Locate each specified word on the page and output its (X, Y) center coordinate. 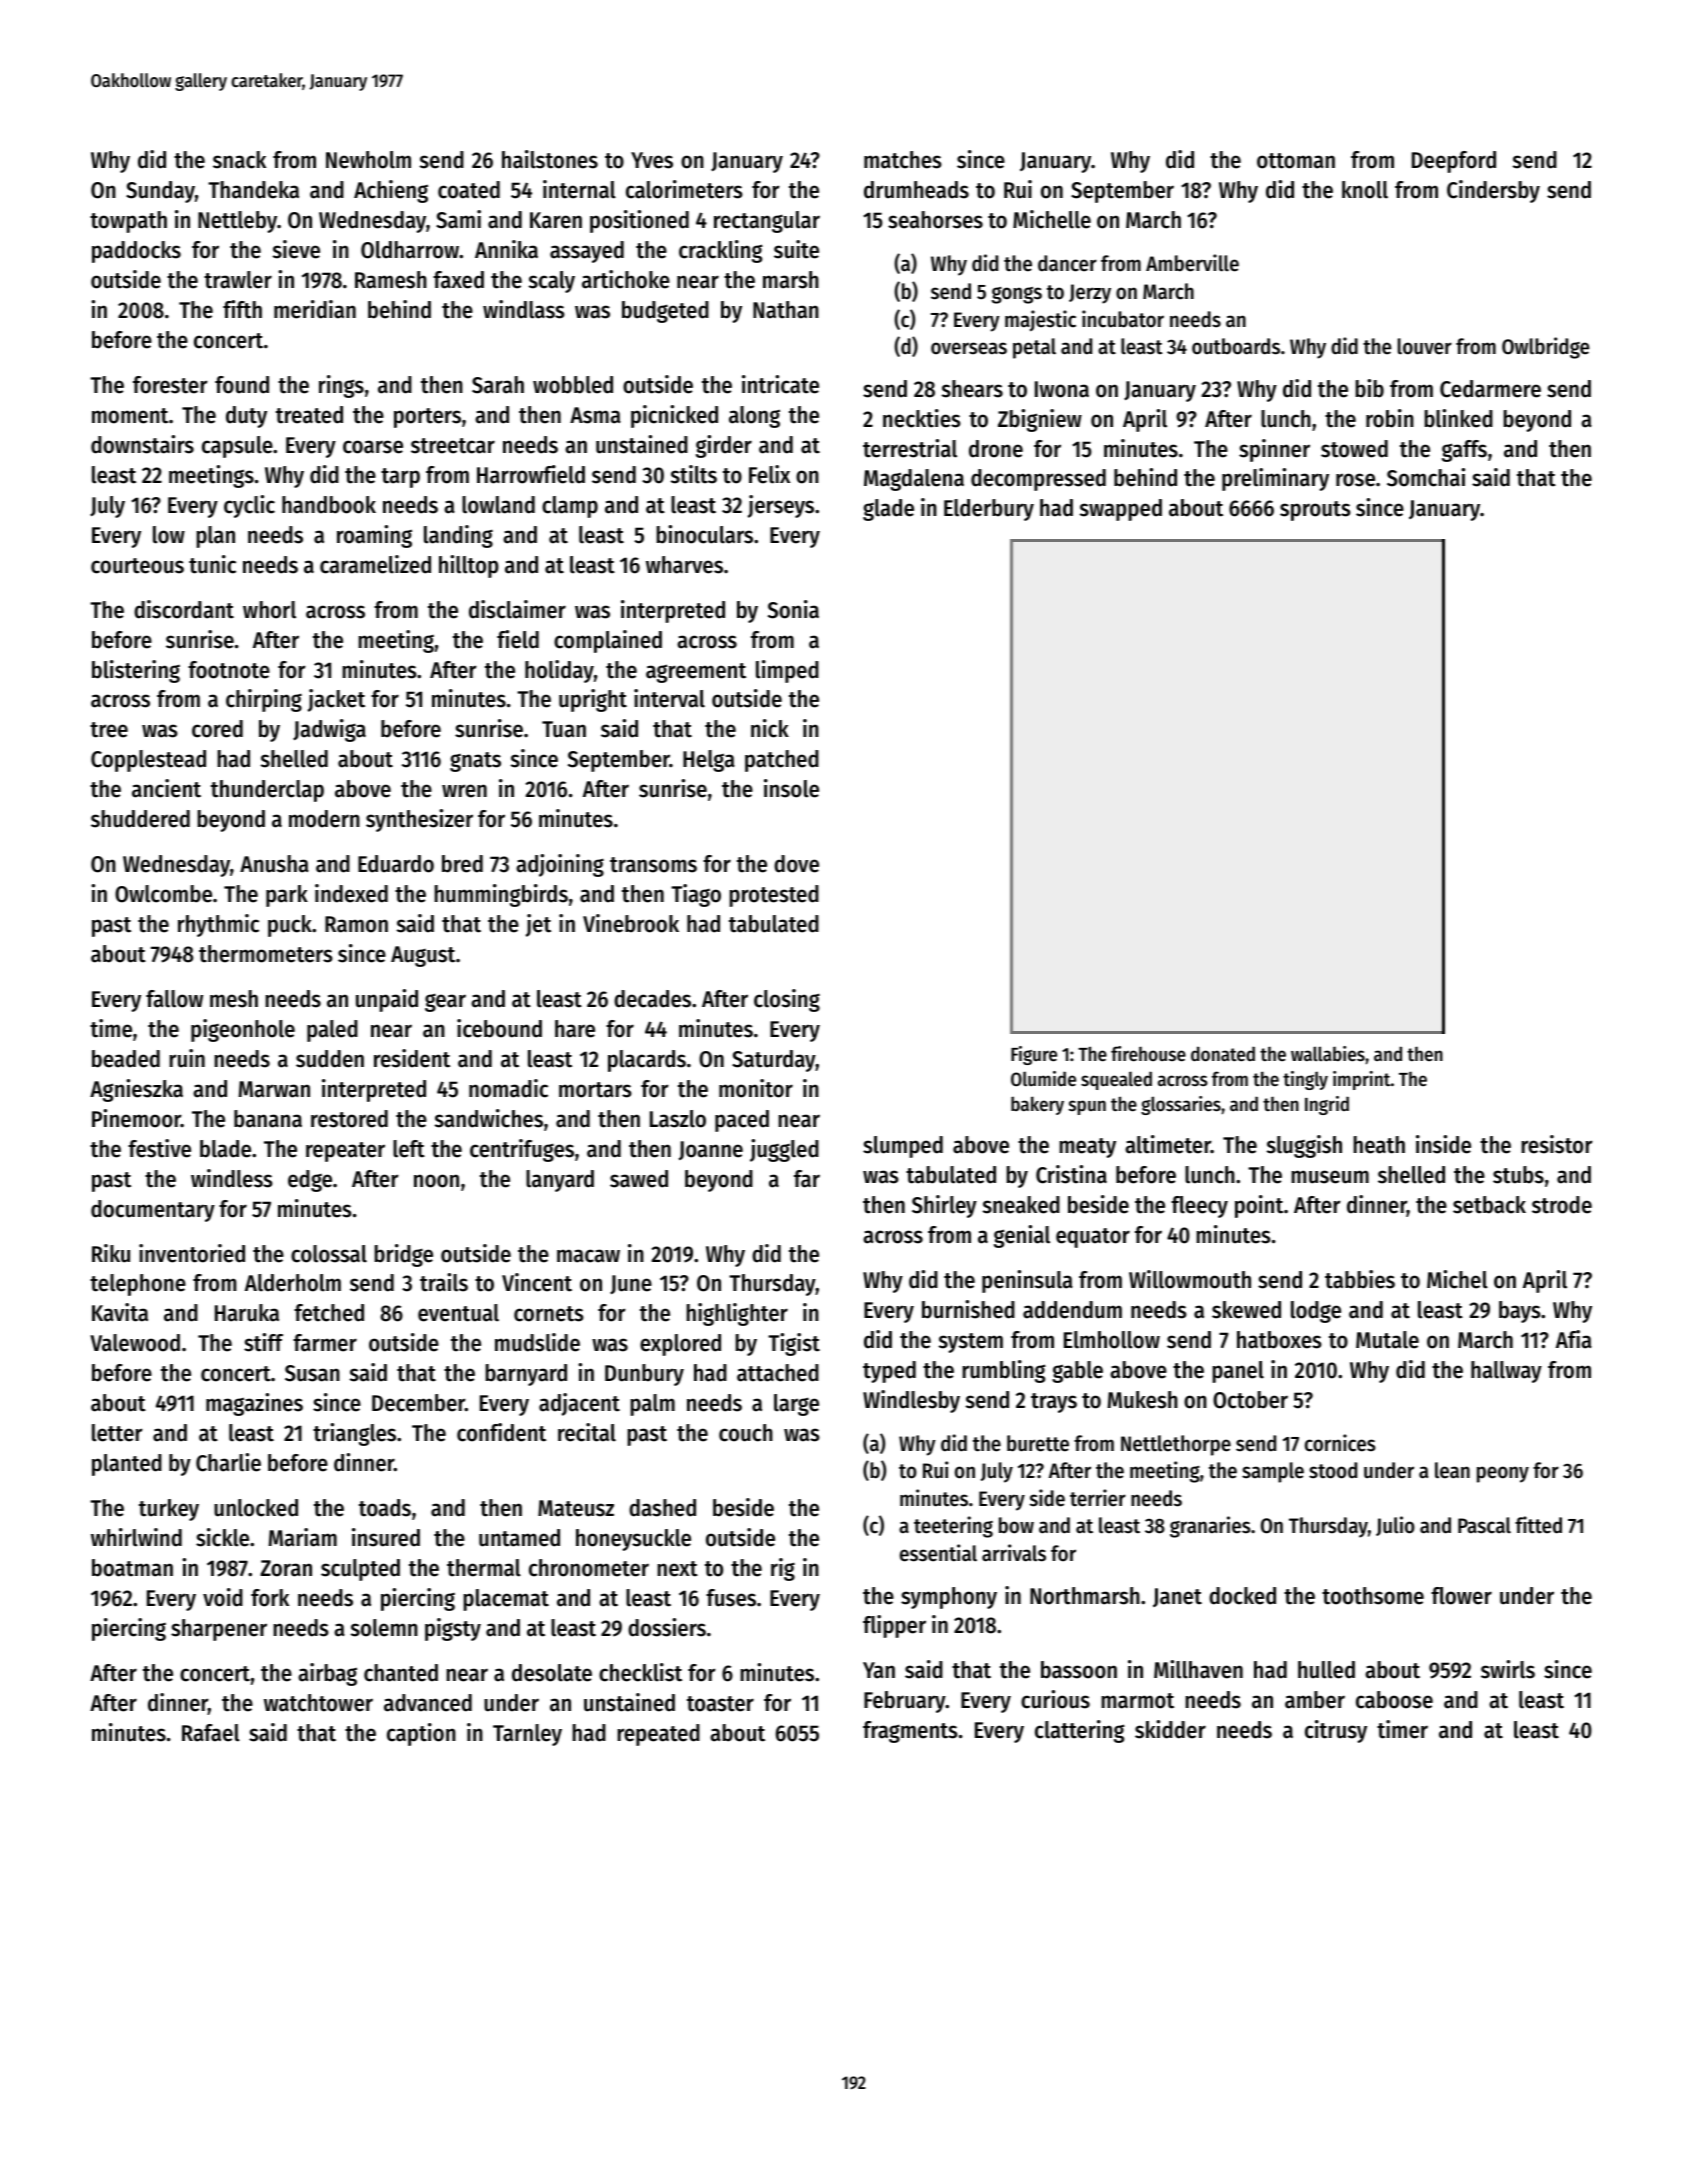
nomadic (508, 1088)
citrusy (1336, 1731)
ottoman (1296, 161)
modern (324, 819)
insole (791, 788)
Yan (879, 1670)
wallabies (1328, 1054)
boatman (132, 1568)
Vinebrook (631, 923)
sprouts (1315, 511)
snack (239, 160)
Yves (652, 160)
